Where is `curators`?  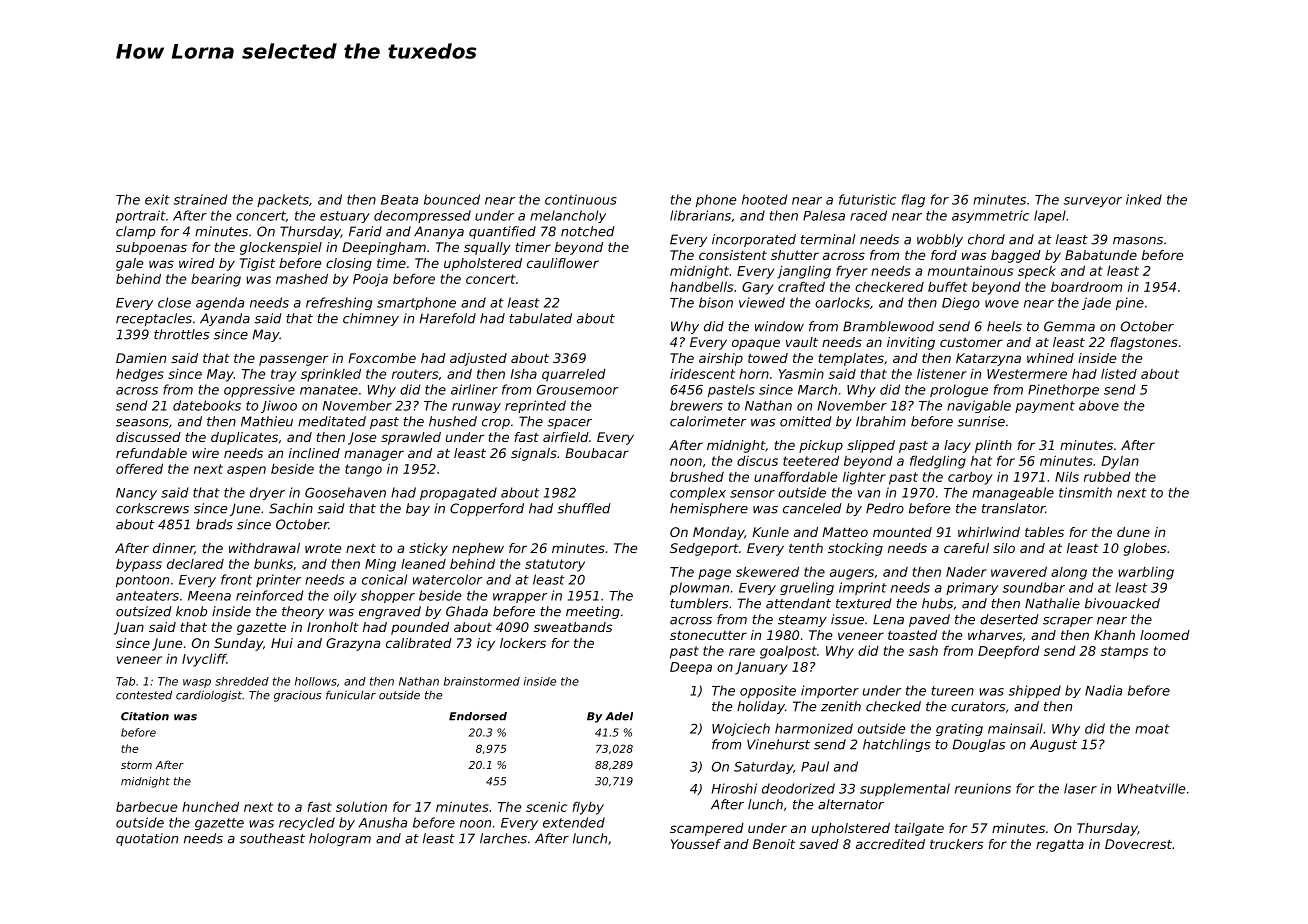
curators is located at coordinates (978, 707).
